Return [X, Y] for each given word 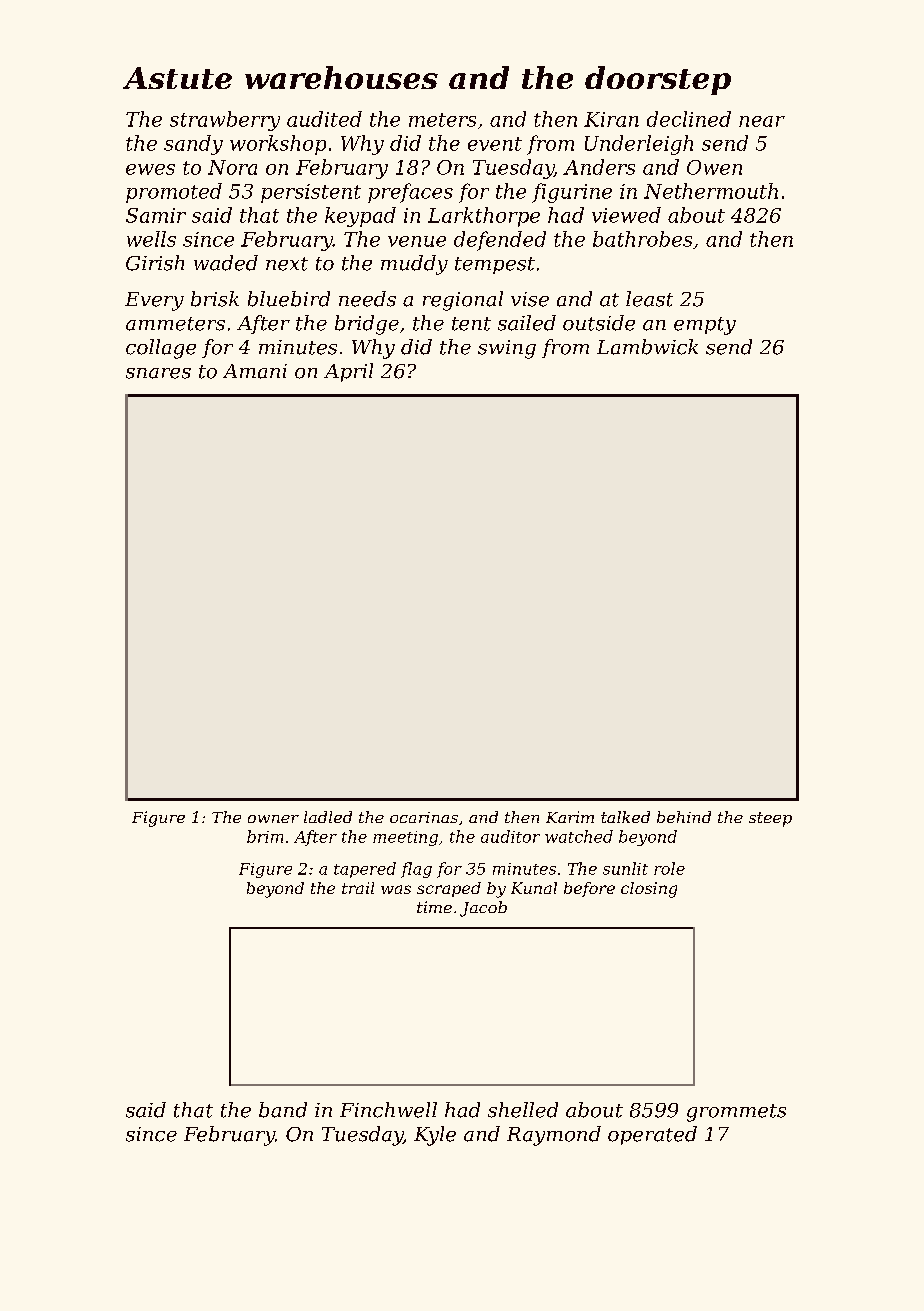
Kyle [435, 1136]
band [283, 1110]
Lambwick [647, 347]
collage [161, 349]
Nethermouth [711, 191]
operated [652, 1135]
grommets [736, 1113]
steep [770, 819]
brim [265, 836]
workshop [278, 145]
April [348, 372]
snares [158, 373]
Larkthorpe [484, 217]
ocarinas [424, 817]
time [434, 907]
